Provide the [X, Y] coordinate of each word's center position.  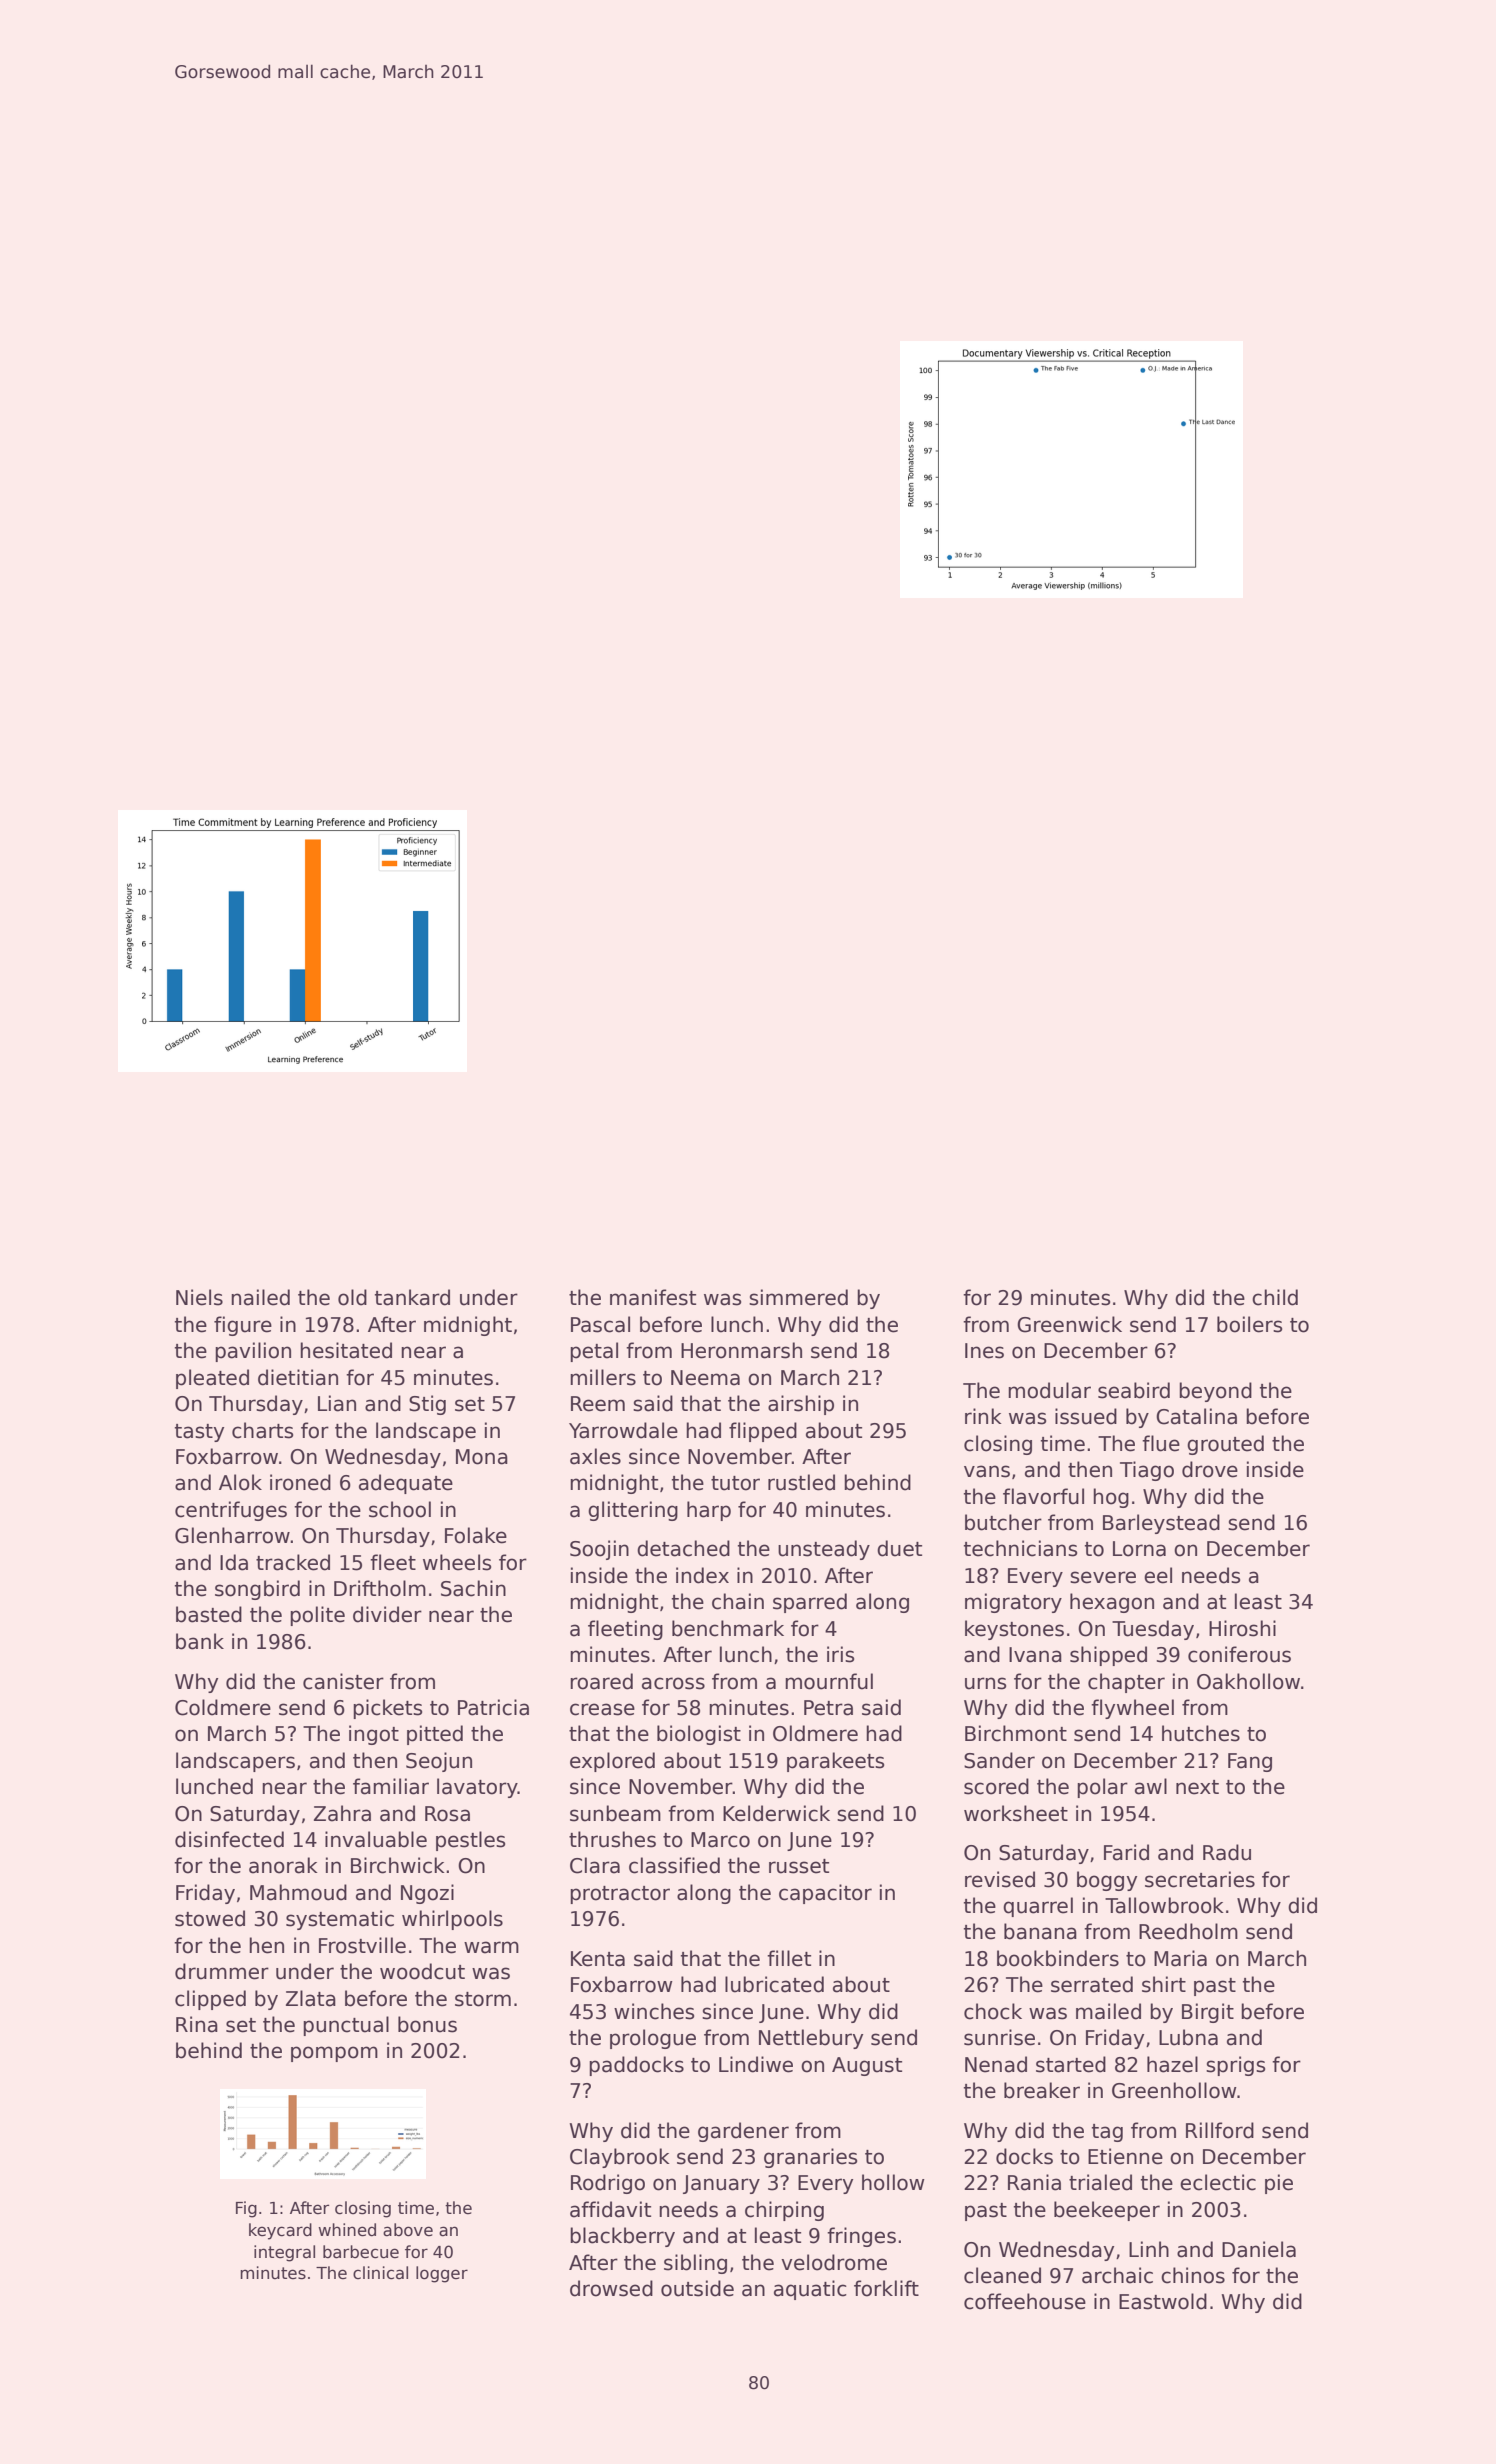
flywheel [1132, 1709]
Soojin [599, 1550]
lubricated [774, 1984]
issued [1086, 1416]
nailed [260, 1297]
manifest [653, 1297]
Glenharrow [232, 1535]
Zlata [311, 1998]
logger [442, 2274]
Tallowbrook [1164, 1905]
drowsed [611, 2288]
